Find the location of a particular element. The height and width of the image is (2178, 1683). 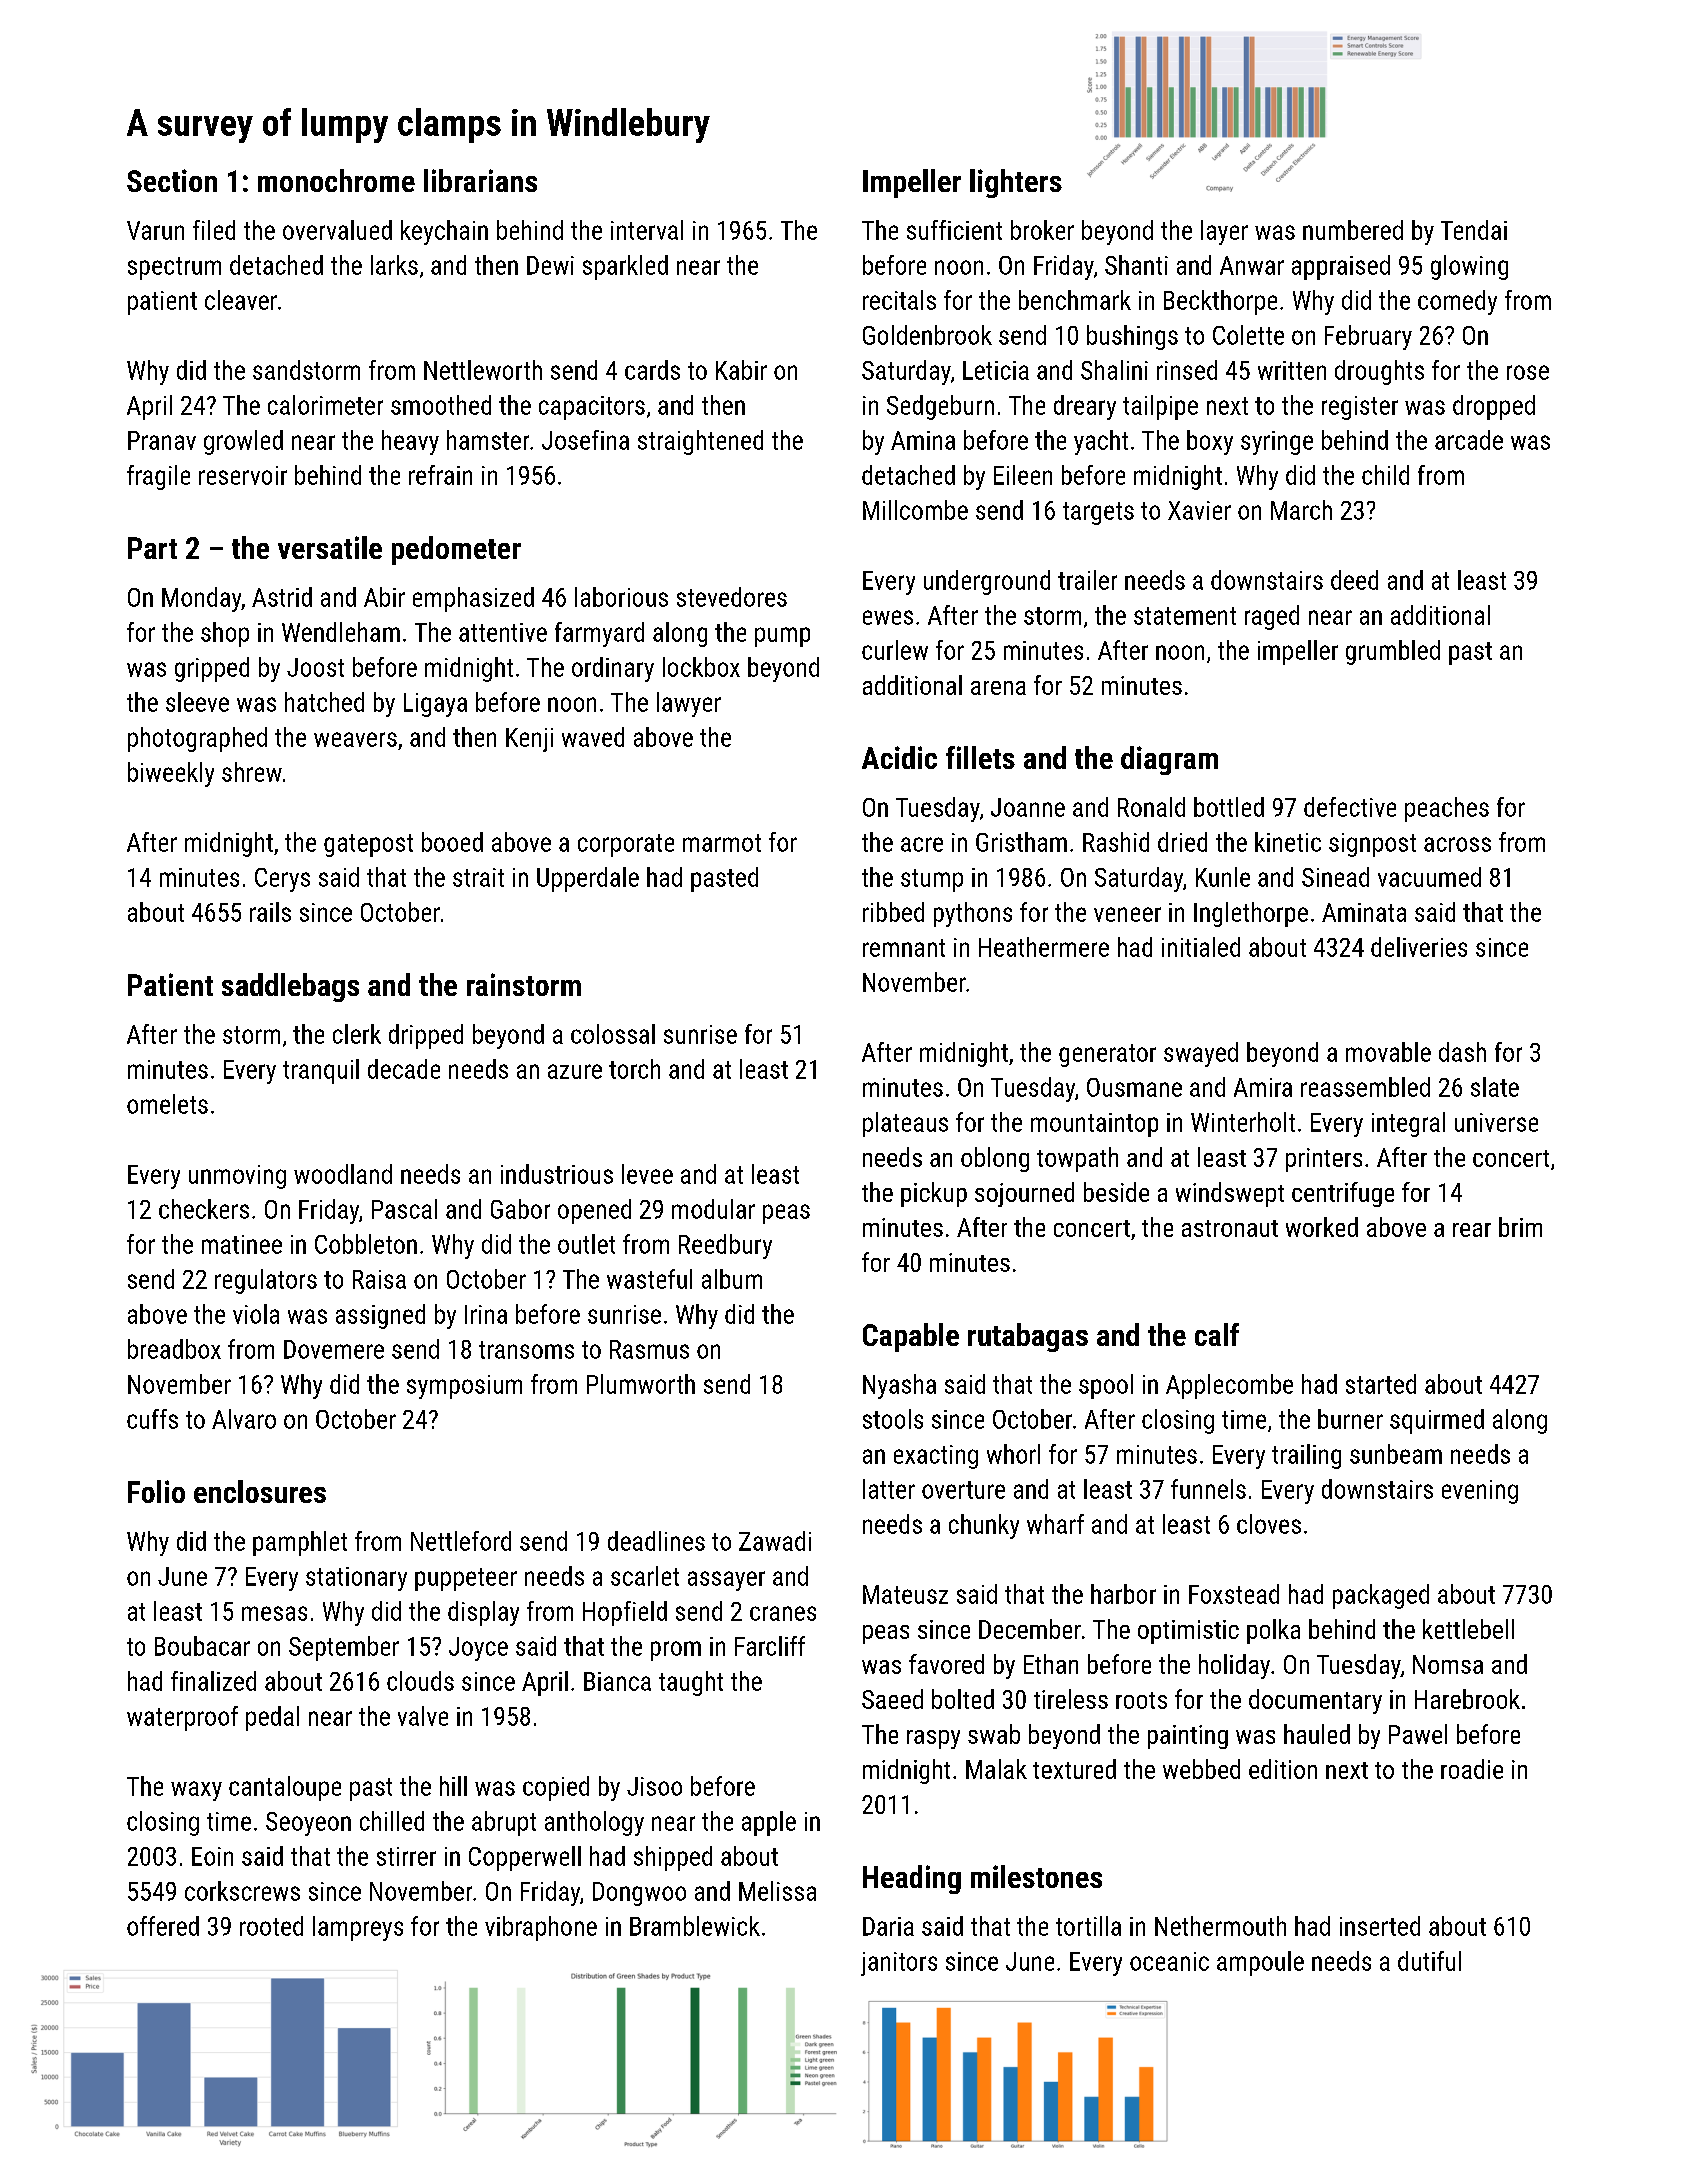

janitors is located at coordinates (899, 1964).
